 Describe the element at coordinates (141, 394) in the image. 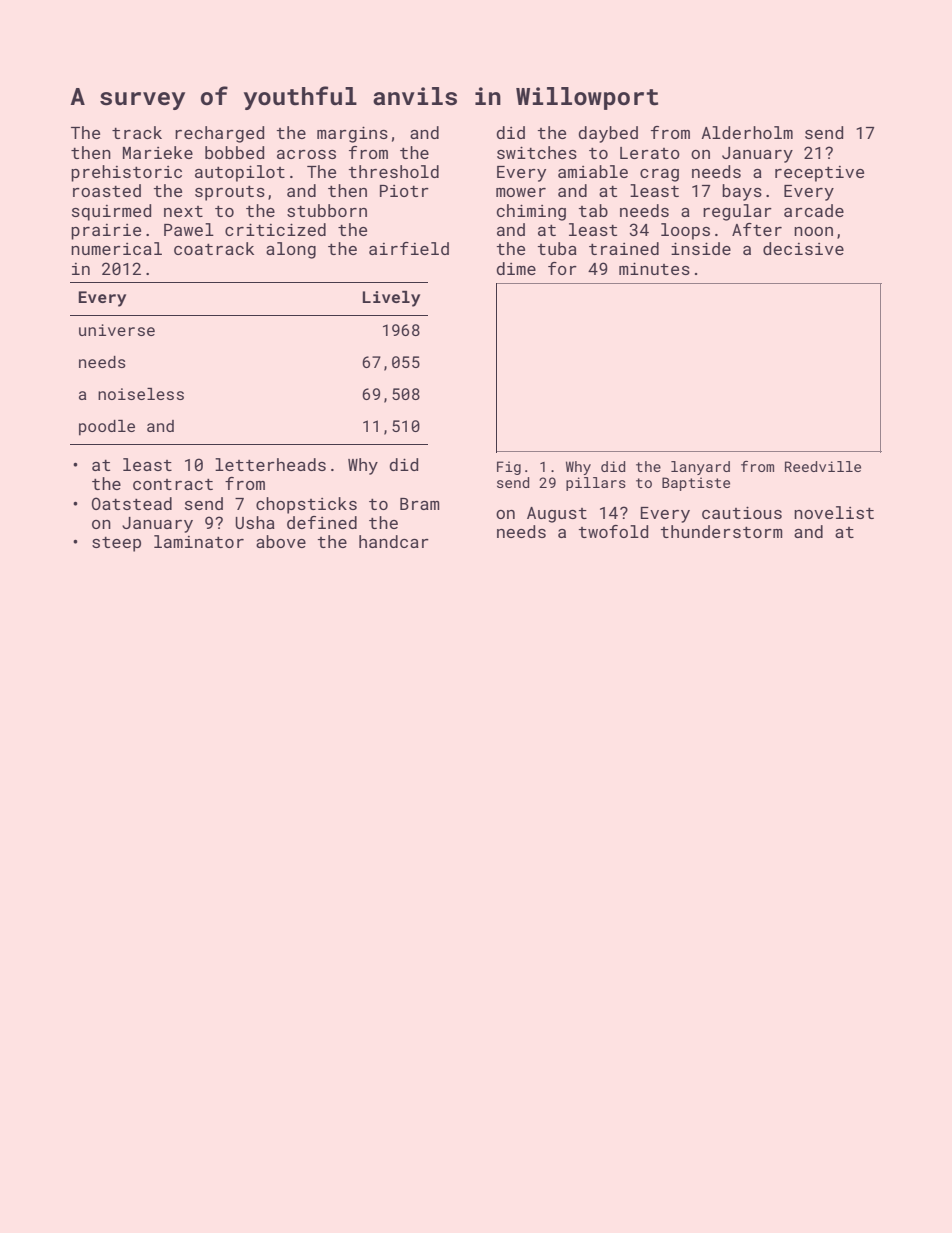

I see `noiseless` at that location.
